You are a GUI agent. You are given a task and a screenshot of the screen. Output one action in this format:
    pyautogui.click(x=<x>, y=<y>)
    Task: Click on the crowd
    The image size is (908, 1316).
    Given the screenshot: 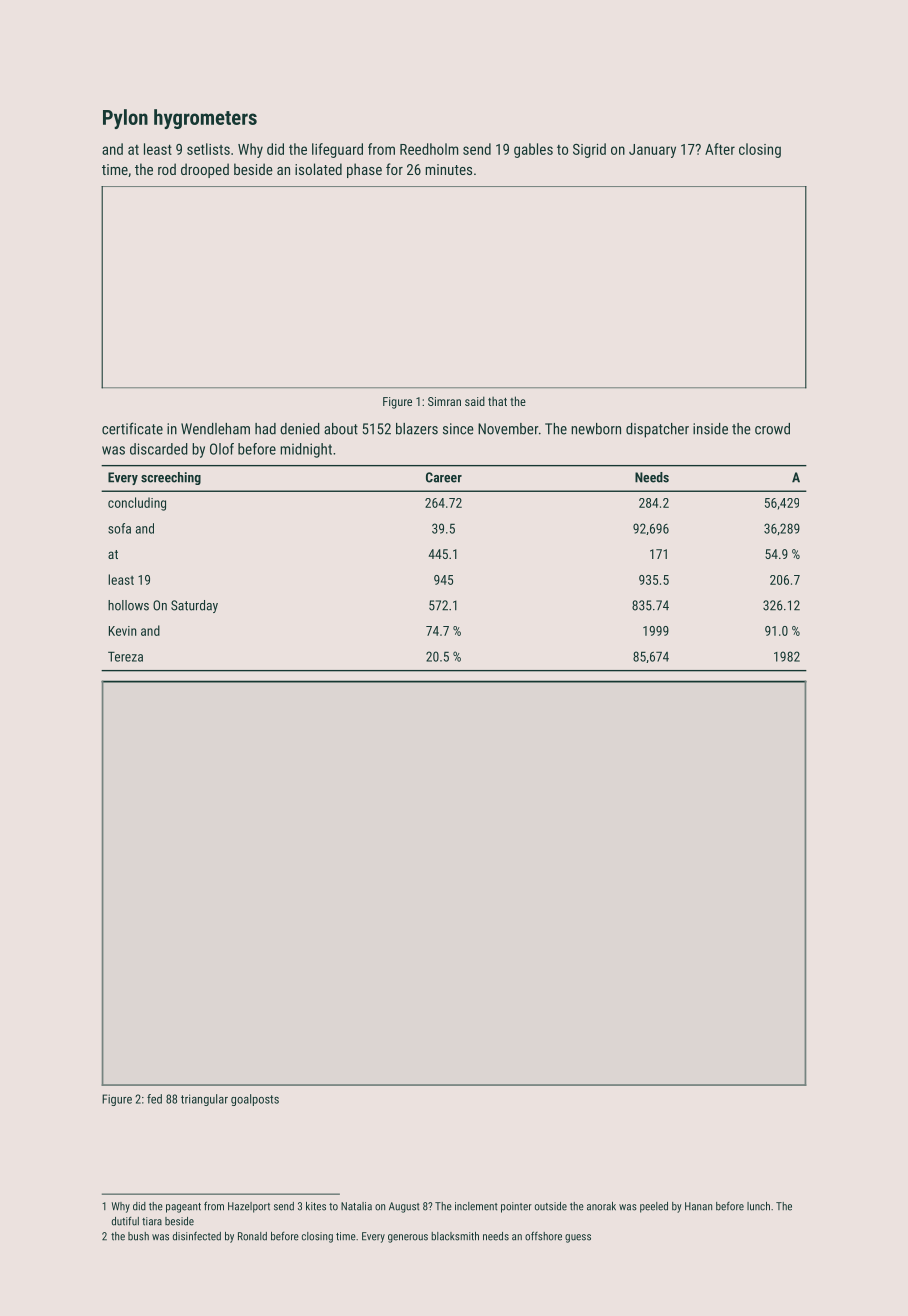 What is the action you would take?
    pyautogui.click(x=772, y=429)
